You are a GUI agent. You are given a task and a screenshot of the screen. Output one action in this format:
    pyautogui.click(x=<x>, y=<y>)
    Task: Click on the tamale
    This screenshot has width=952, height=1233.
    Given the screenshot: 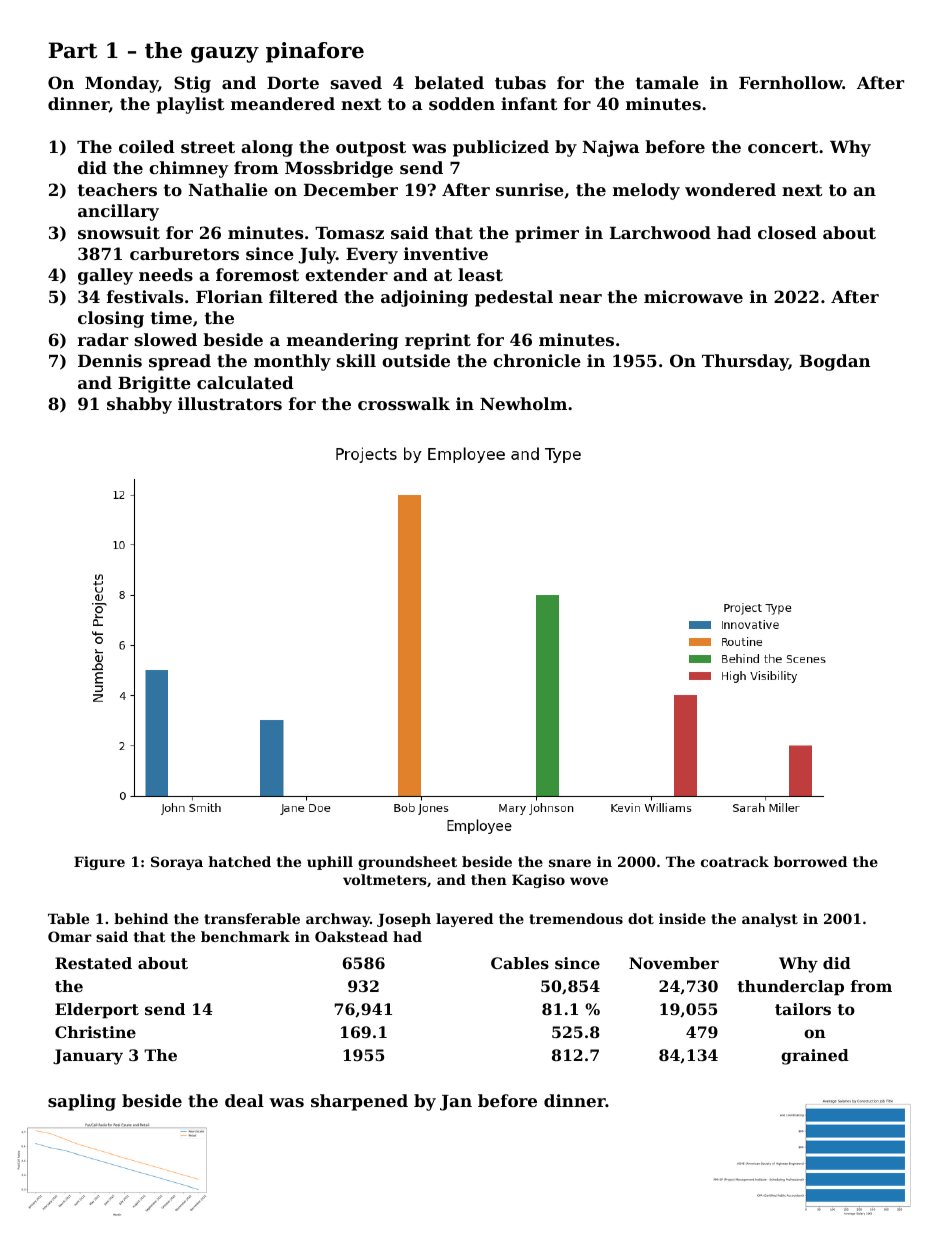 What is the action you would take?
    pyautogui.click(x=667, y=82)
